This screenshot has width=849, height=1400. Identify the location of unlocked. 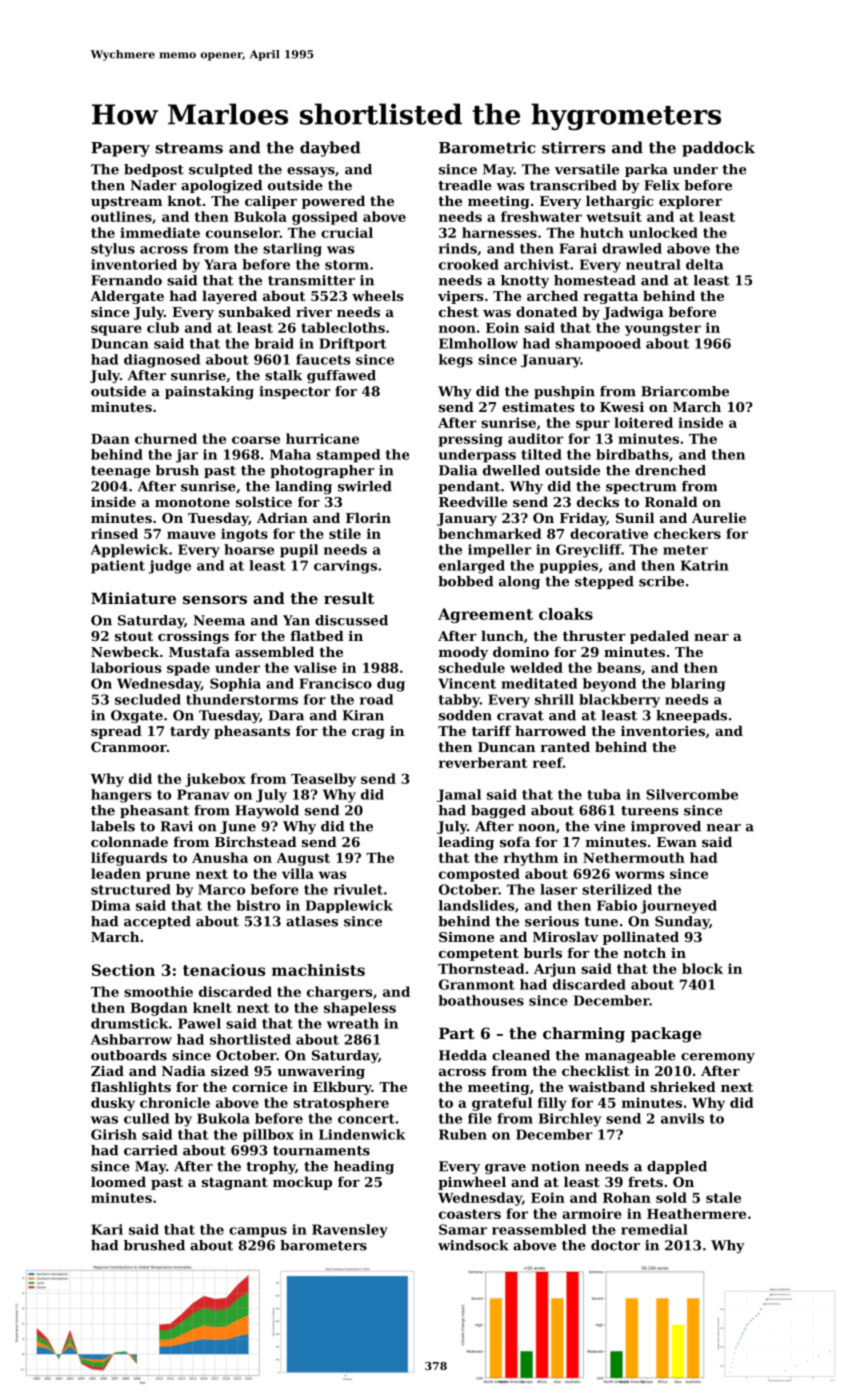
(663, 232).
